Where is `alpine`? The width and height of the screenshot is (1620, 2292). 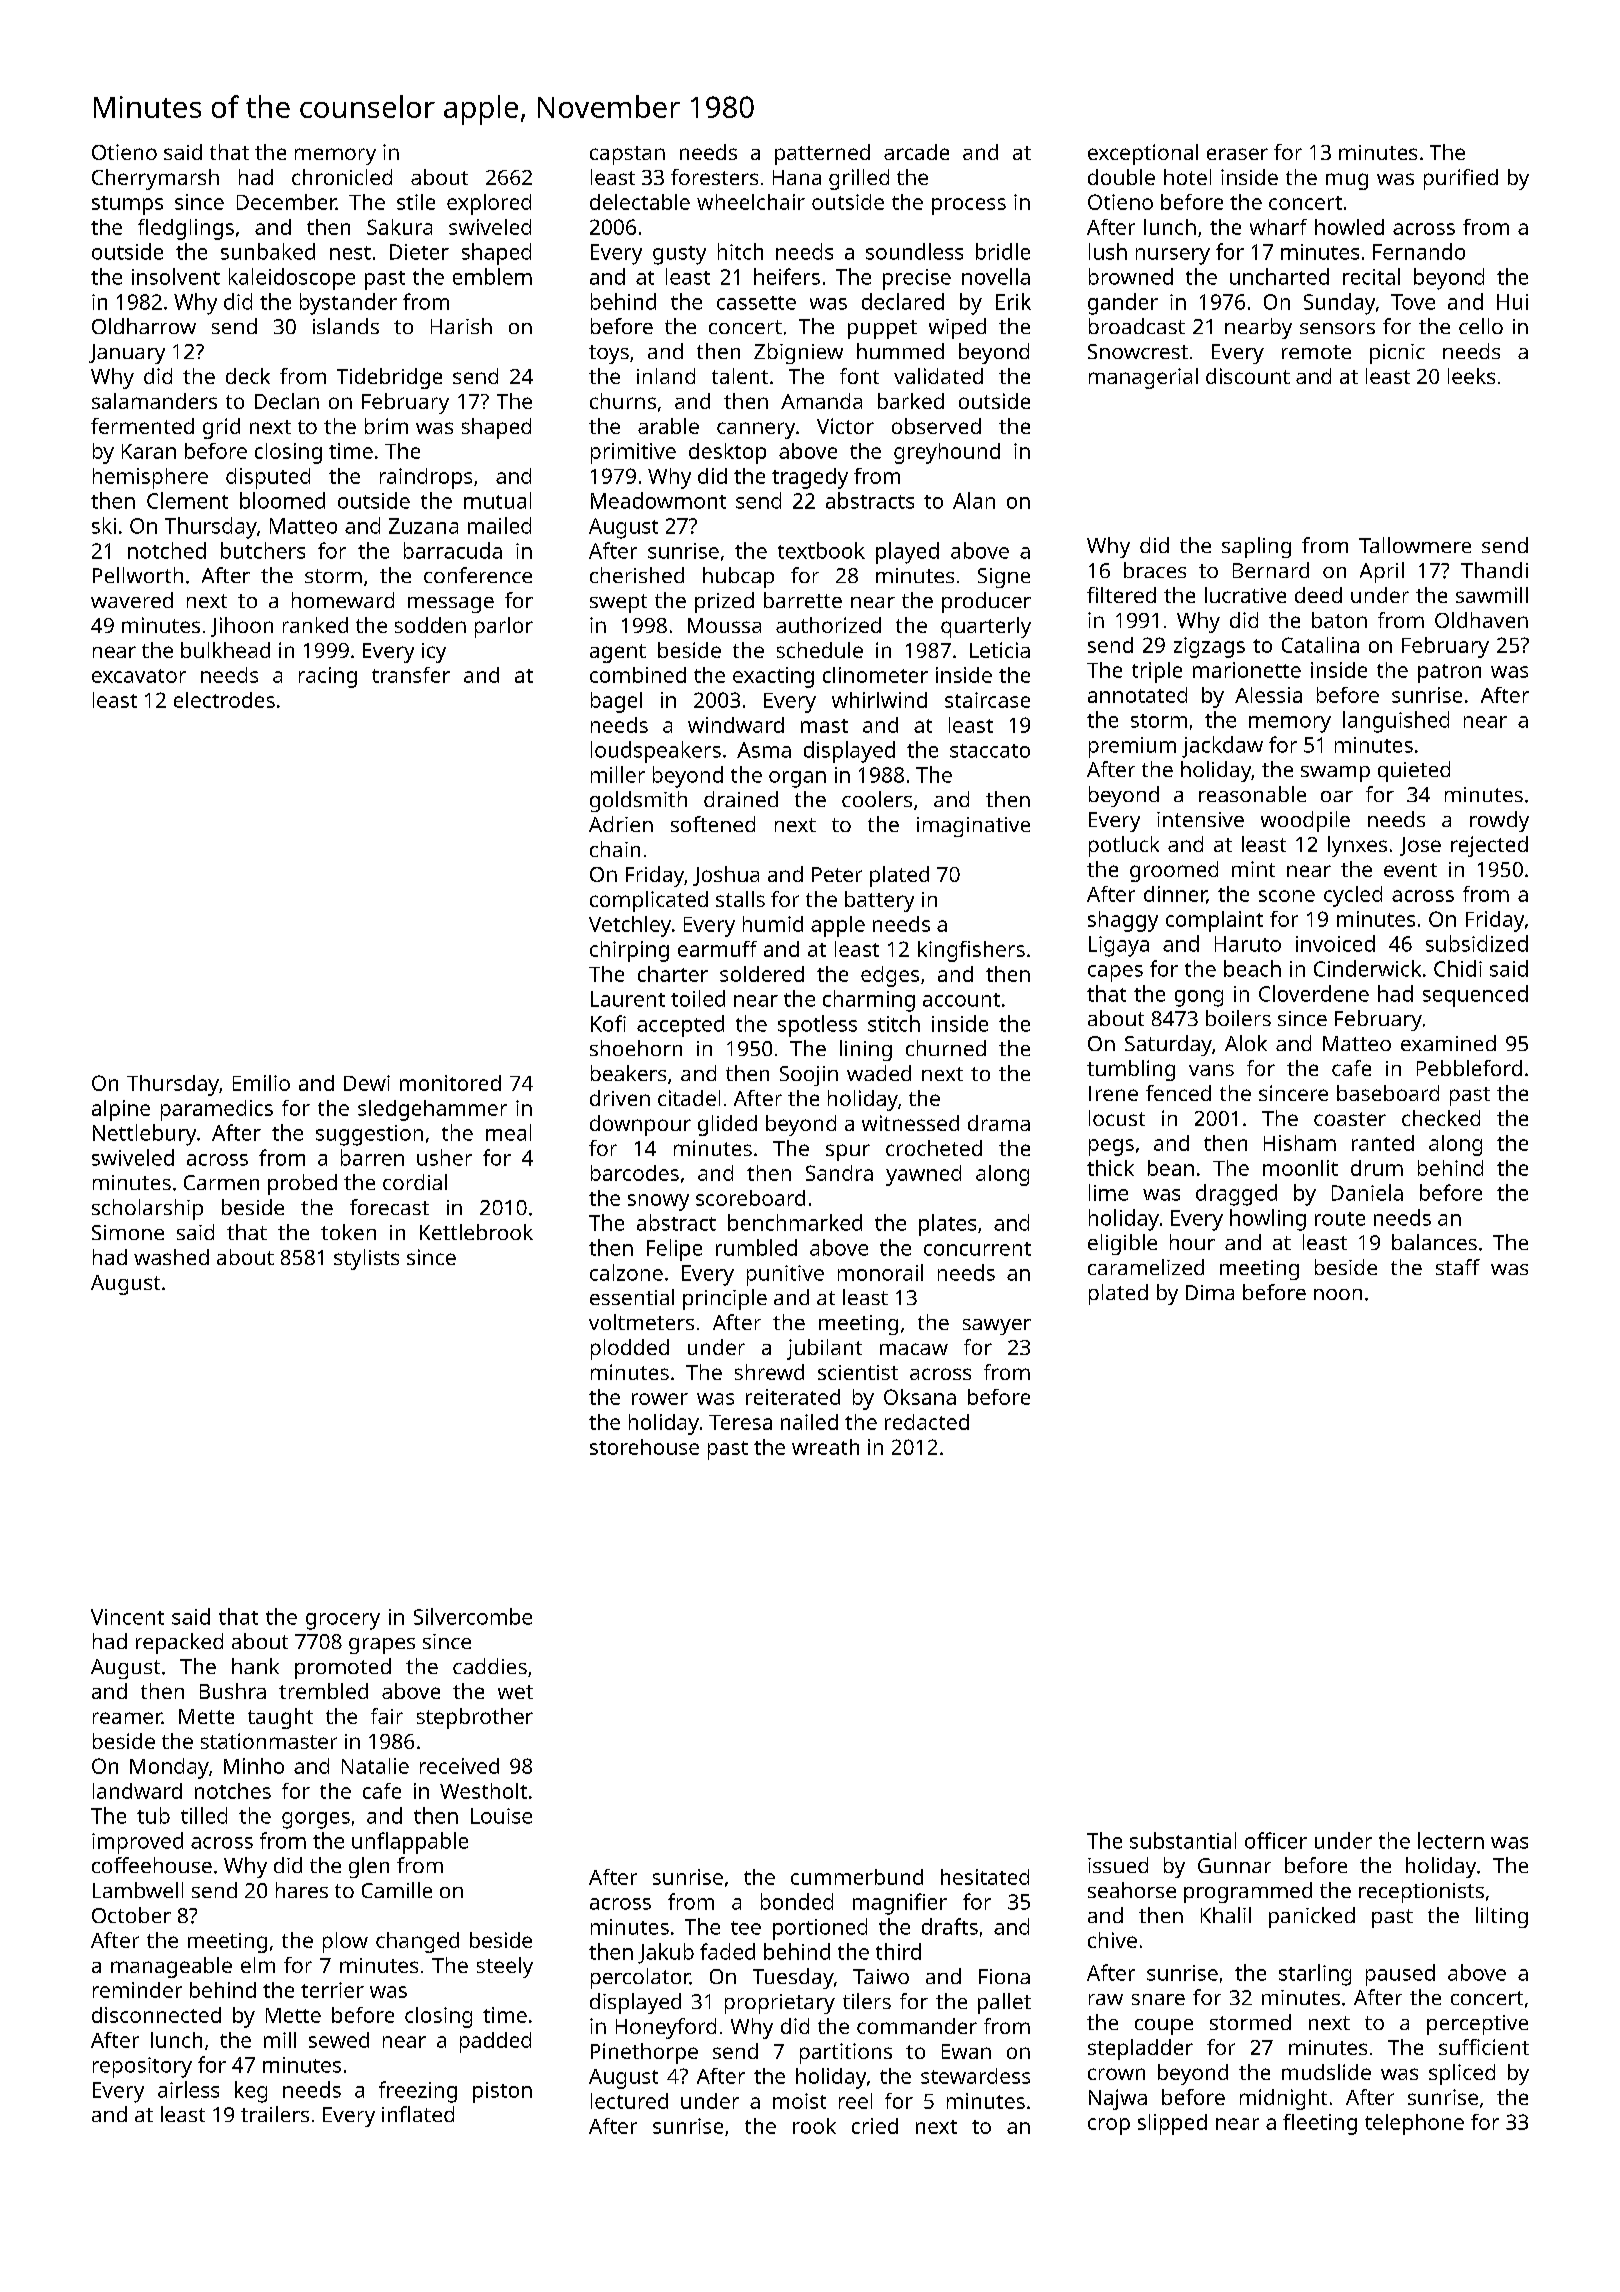 alpine is located at coordinates (121, 1110).
